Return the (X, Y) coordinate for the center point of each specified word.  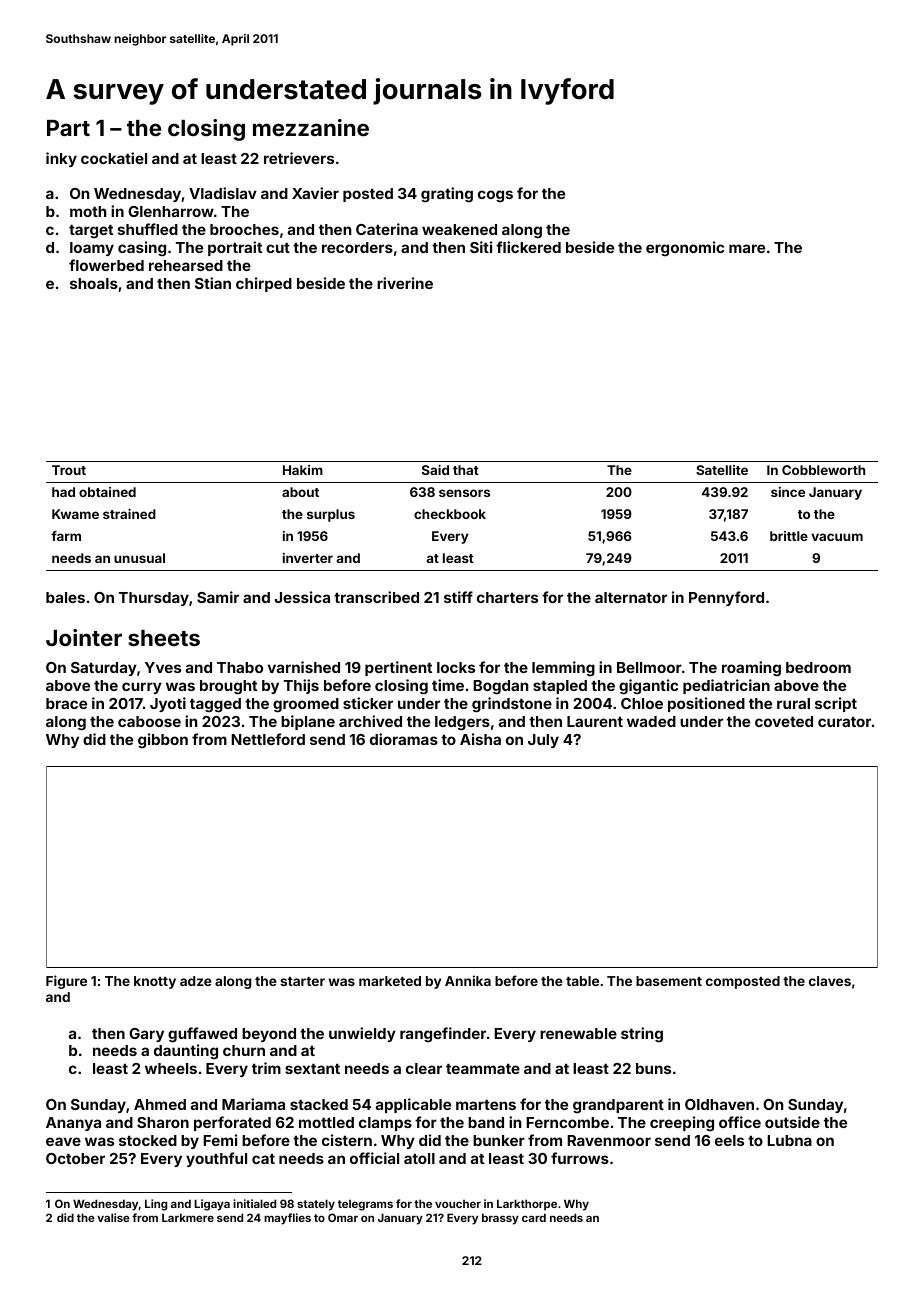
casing (142, 248)
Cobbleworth (823, 470)
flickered (528, 247)
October (75, 1158)
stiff (458, 597)
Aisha (480, 739)
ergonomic (685, 248)
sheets (164, 638)
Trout (69, 470)
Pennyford (726, 598)
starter (302, 981)
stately (316, 1205)
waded (651, 721)
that (466, 470)
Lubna (789, 1140)
